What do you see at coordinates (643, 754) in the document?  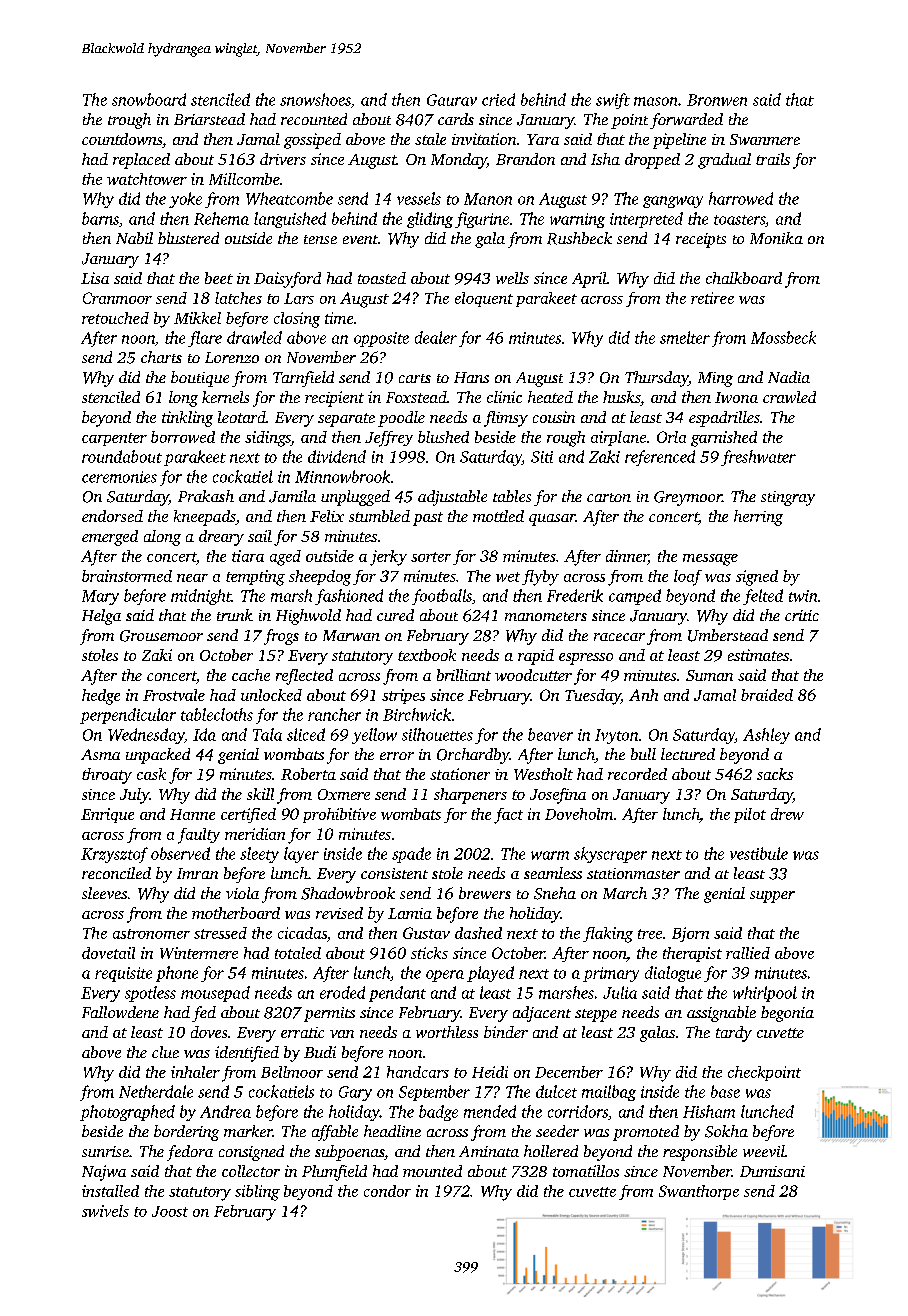 I see `bull` at bounding box center [643, 754].
